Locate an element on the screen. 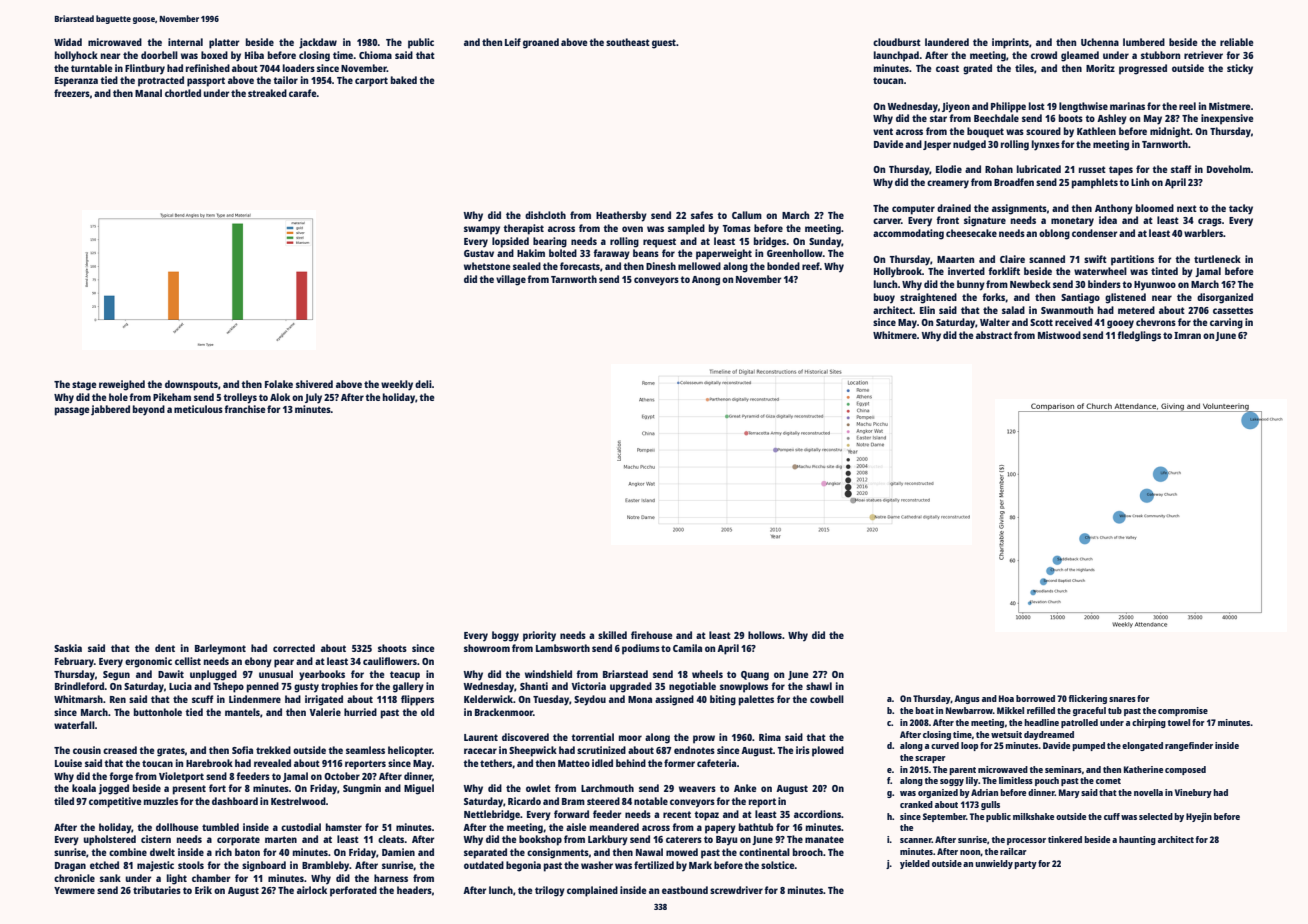 Image resolution: width=1308 pixels, height=924 pixels. Callum is located at coordinates (747, 215).
